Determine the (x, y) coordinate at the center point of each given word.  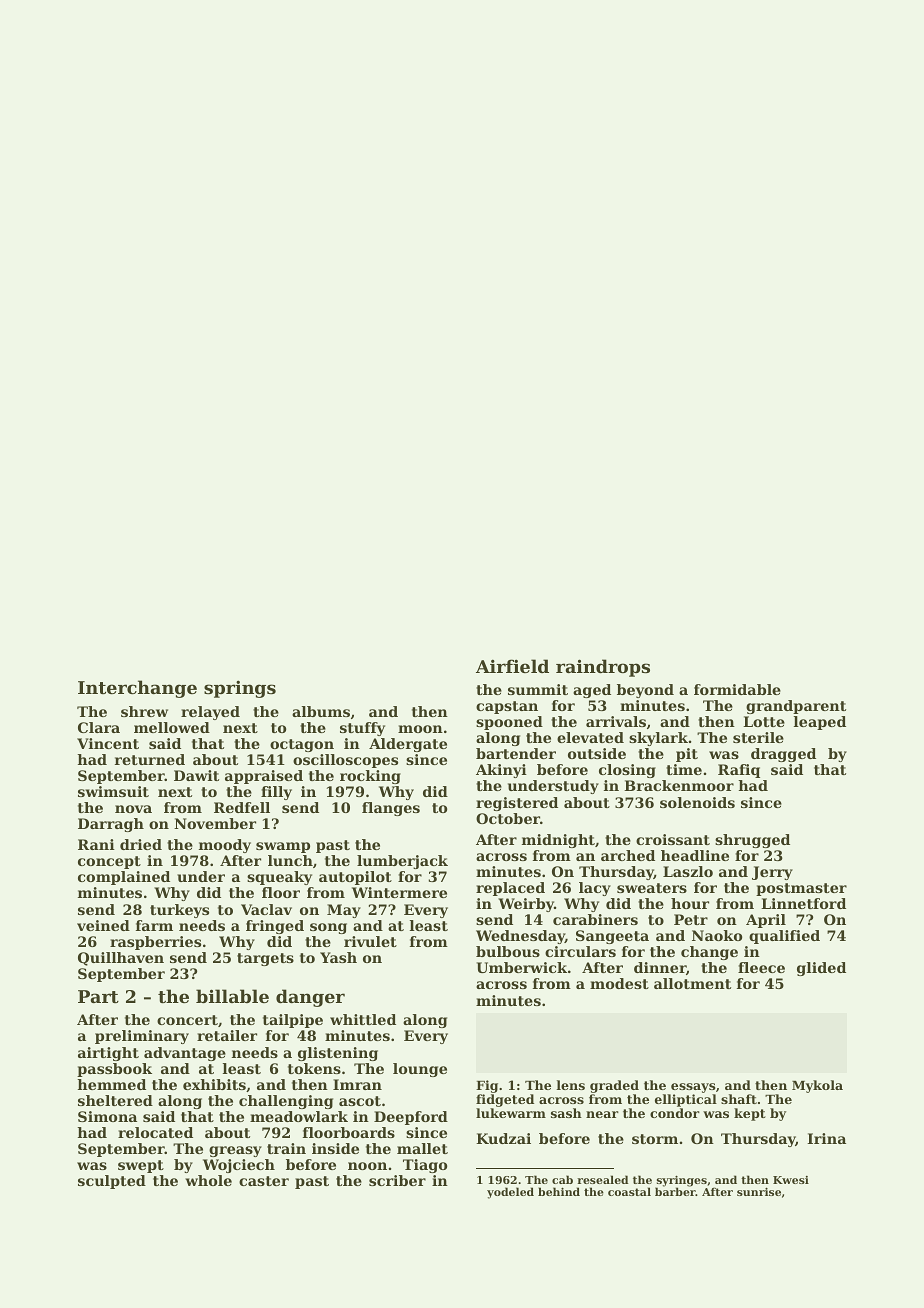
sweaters (652, 888)
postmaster (801, 889)
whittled (363, 1019)
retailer (227, 1035)
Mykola (817, 1086)
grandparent (796, 707)
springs (240, 689)
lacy (595, 889)
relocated (155, 1132)
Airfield (512, 666)
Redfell (242, 807)
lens (570, 1085)
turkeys (179, 911)
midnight (558, 841)
